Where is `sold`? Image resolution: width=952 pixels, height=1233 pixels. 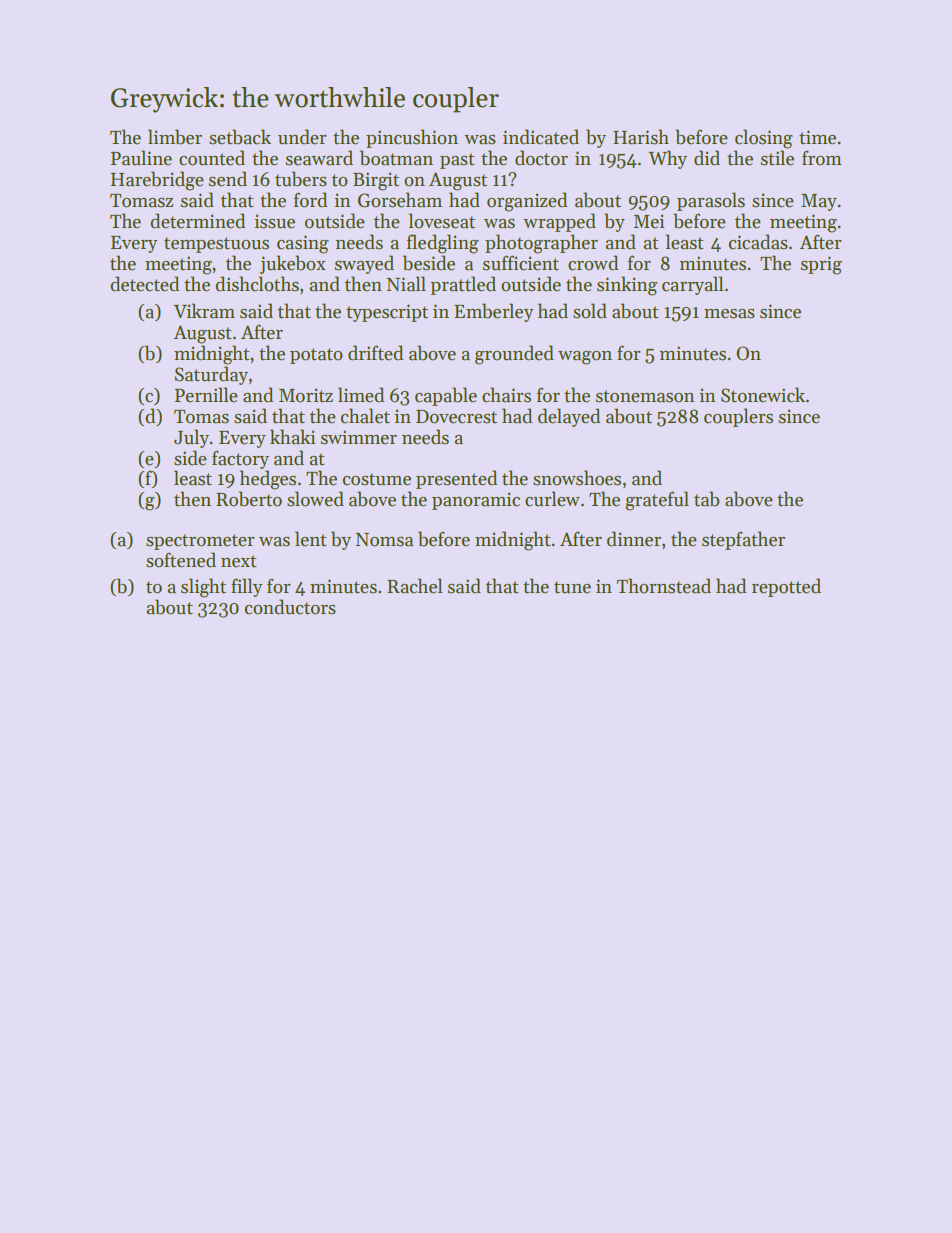
sold is located at coordinates (590, 311).
